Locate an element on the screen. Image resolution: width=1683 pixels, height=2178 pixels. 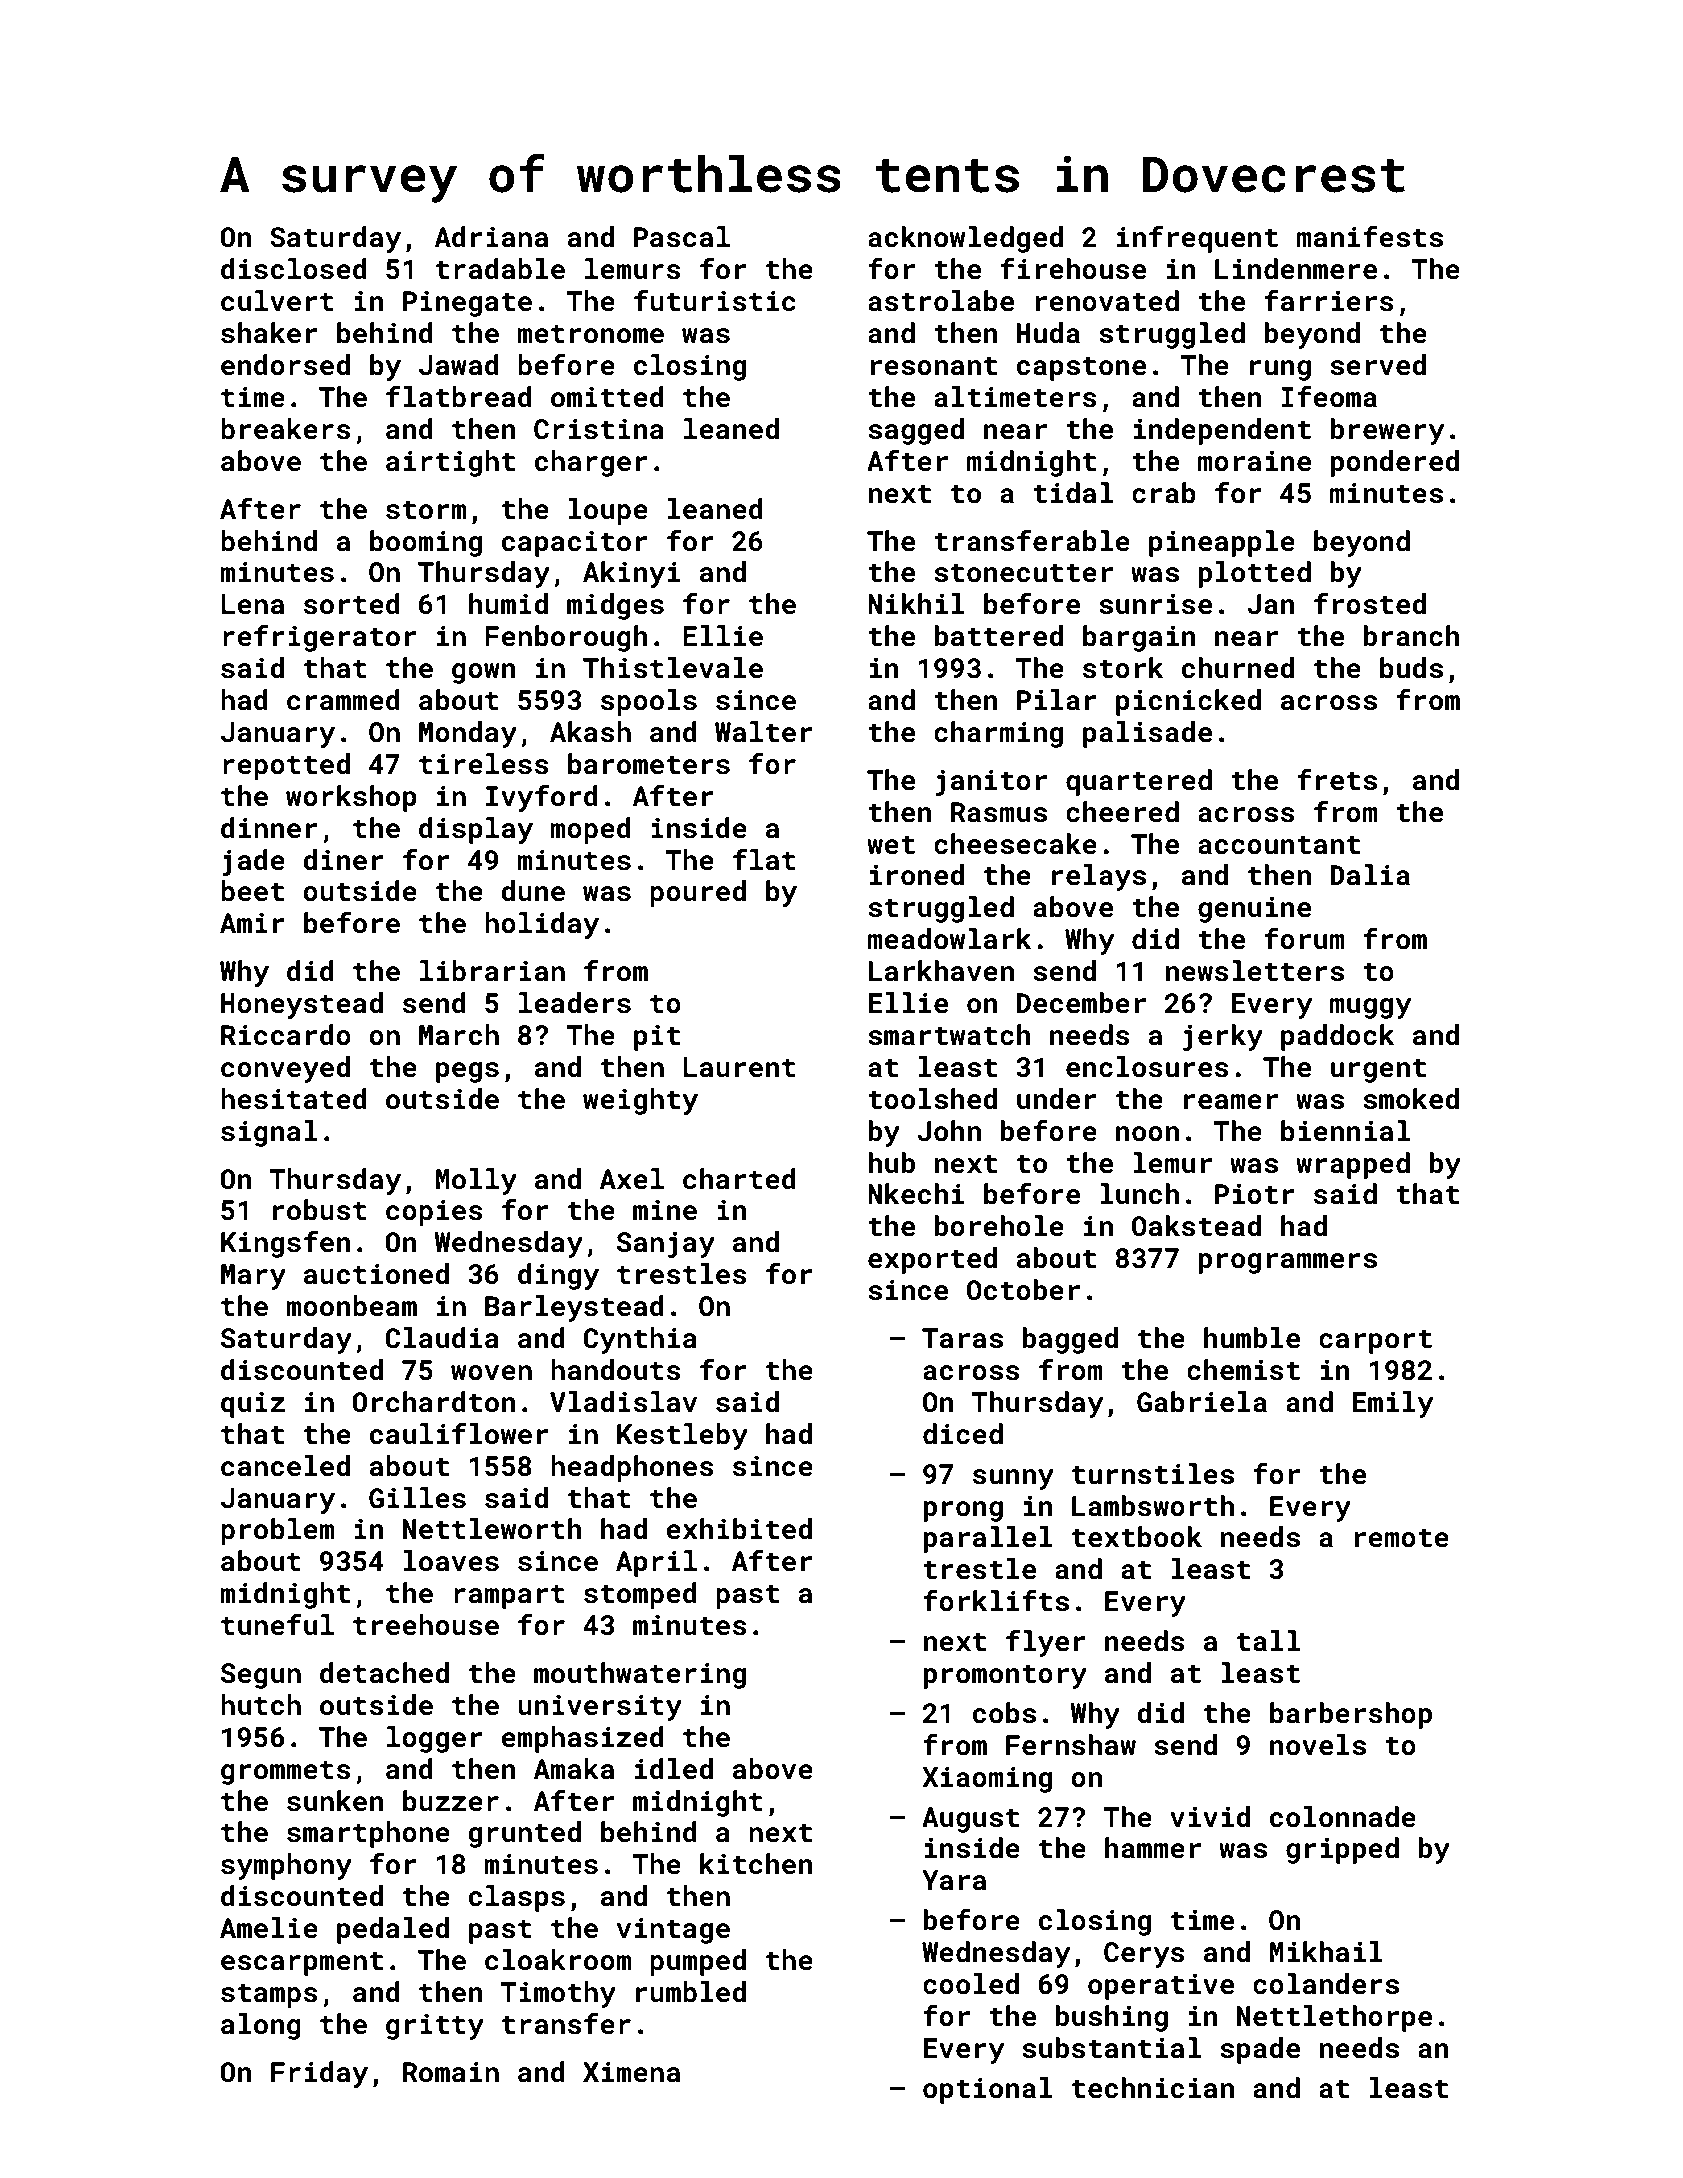
Romain is located at coordinates (451, 2072).
